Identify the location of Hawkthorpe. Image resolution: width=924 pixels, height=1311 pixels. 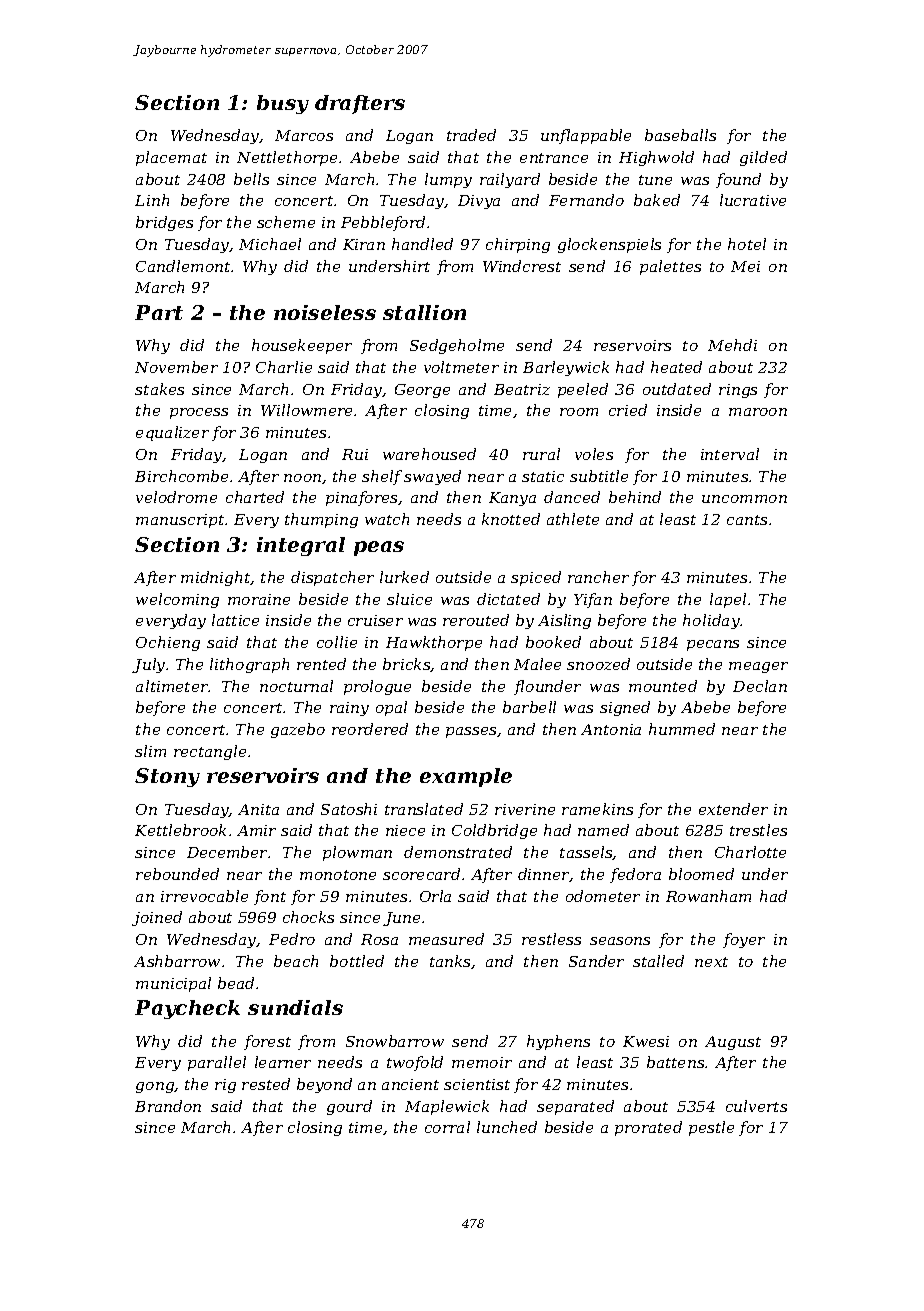
(434, 643).
